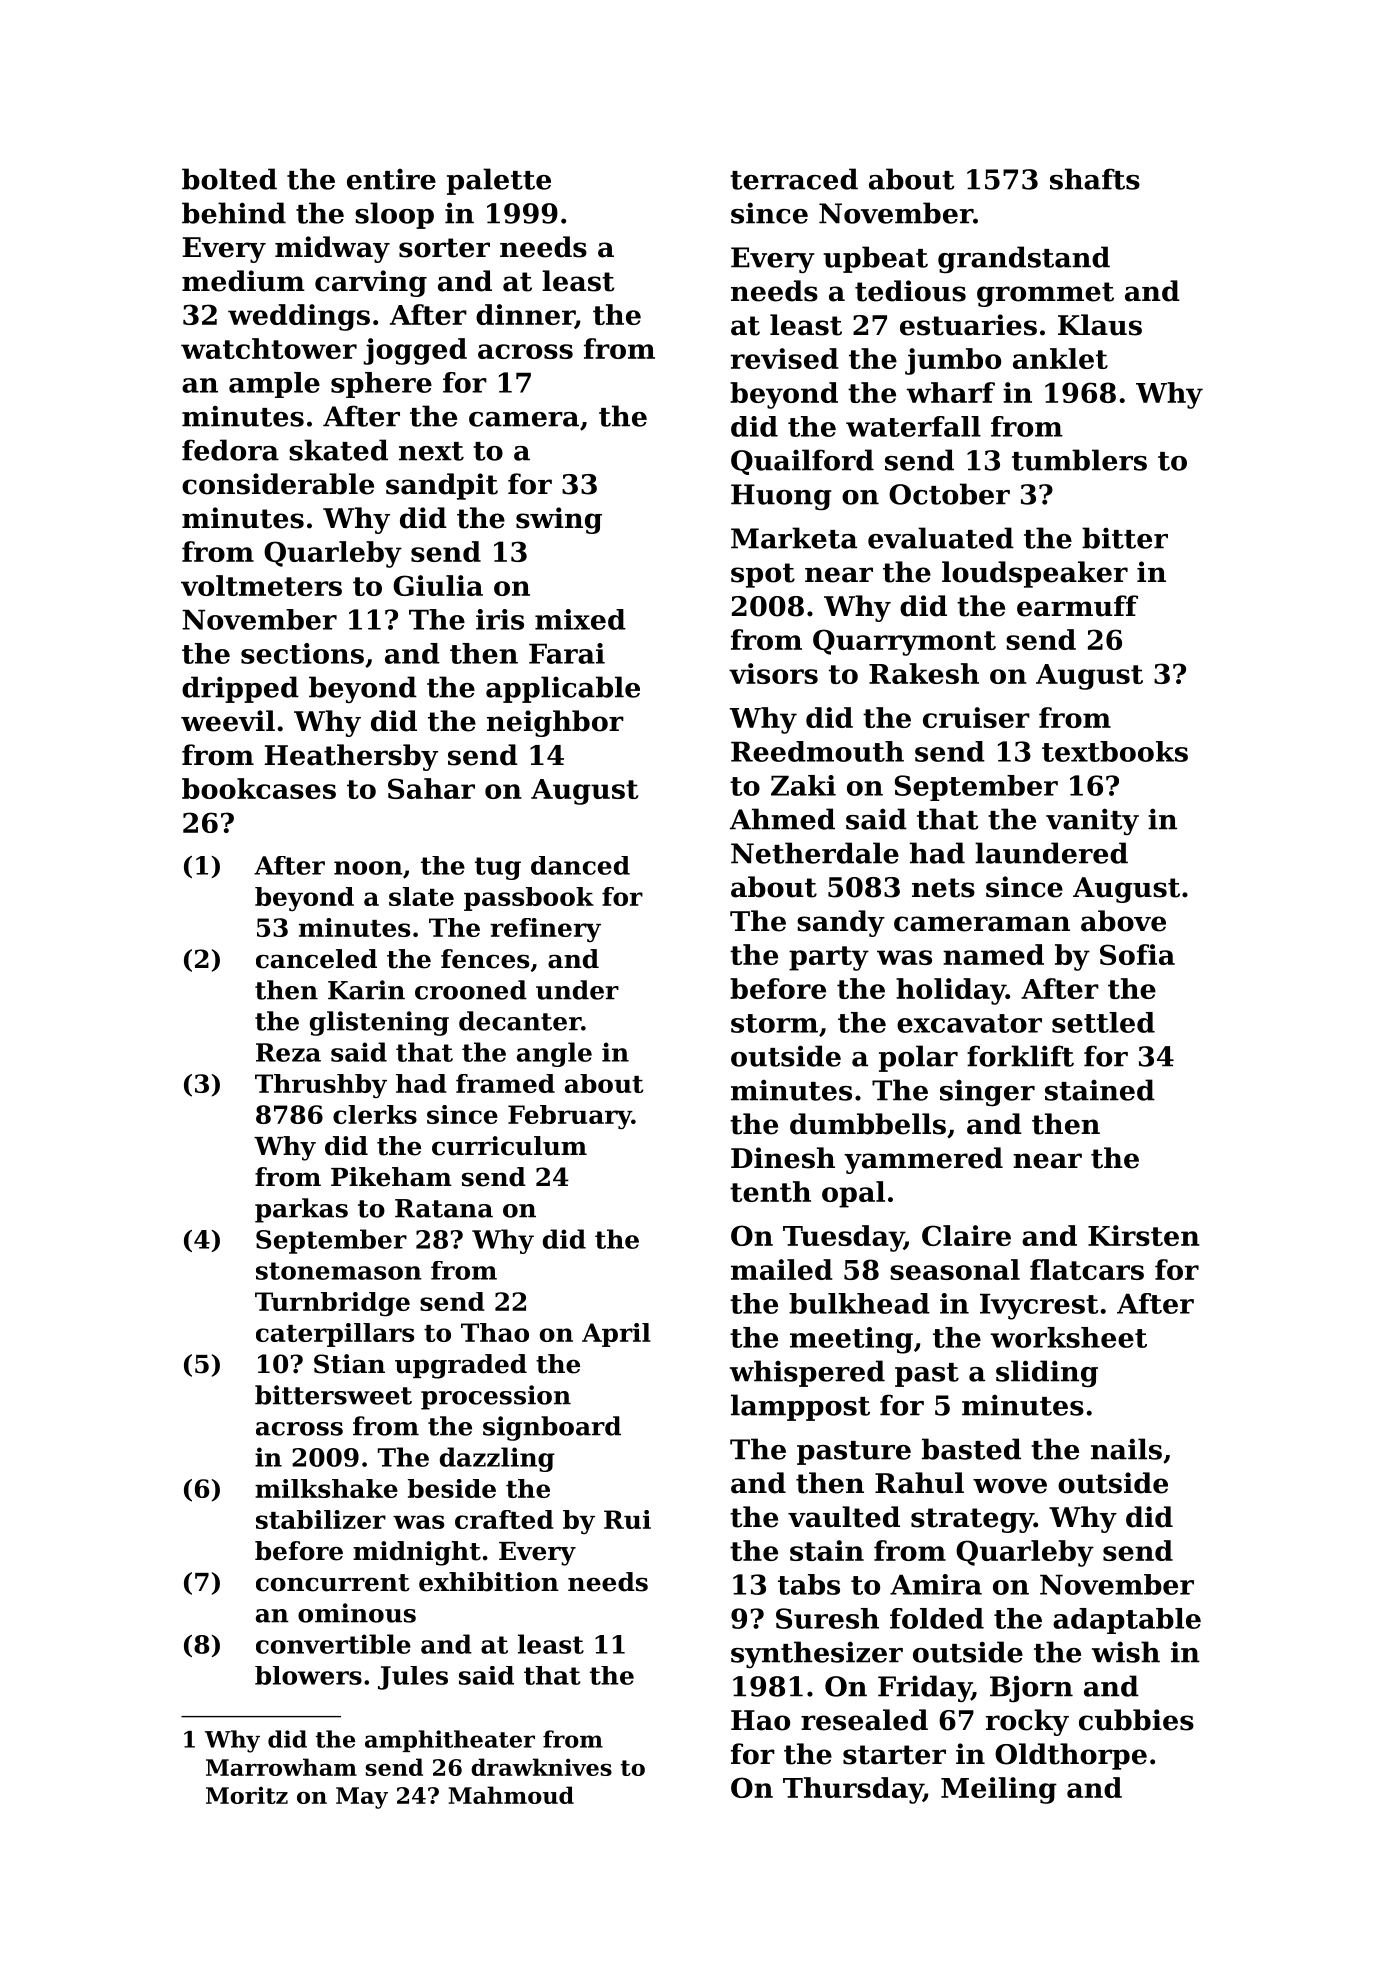  Describe the element at coordinates (1095, 179) in the page. I see `shafts` at that location.
